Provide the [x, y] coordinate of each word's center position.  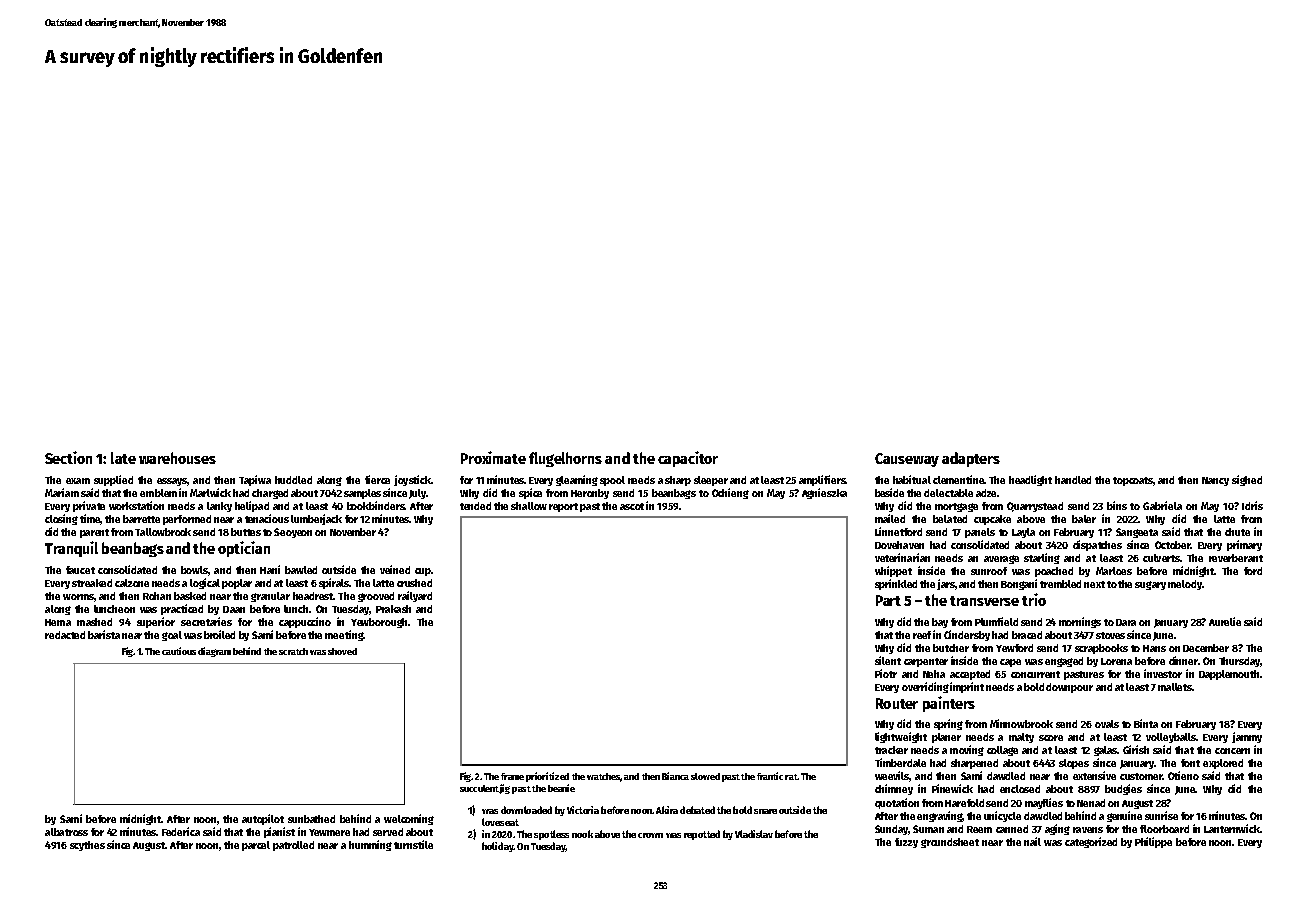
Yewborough [379, 623]
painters [949, 704]
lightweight [901, 737]
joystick [412, 480]
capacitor [688, 459]
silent [888, 660]
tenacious [267, 518]
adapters [971, 459]
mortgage [956, 507]
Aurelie [1225, 621]
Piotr [886, 673]
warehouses [177, 458]
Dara [1126, 622]
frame [512, 776]
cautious [179, 651]
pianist [279, 832]
